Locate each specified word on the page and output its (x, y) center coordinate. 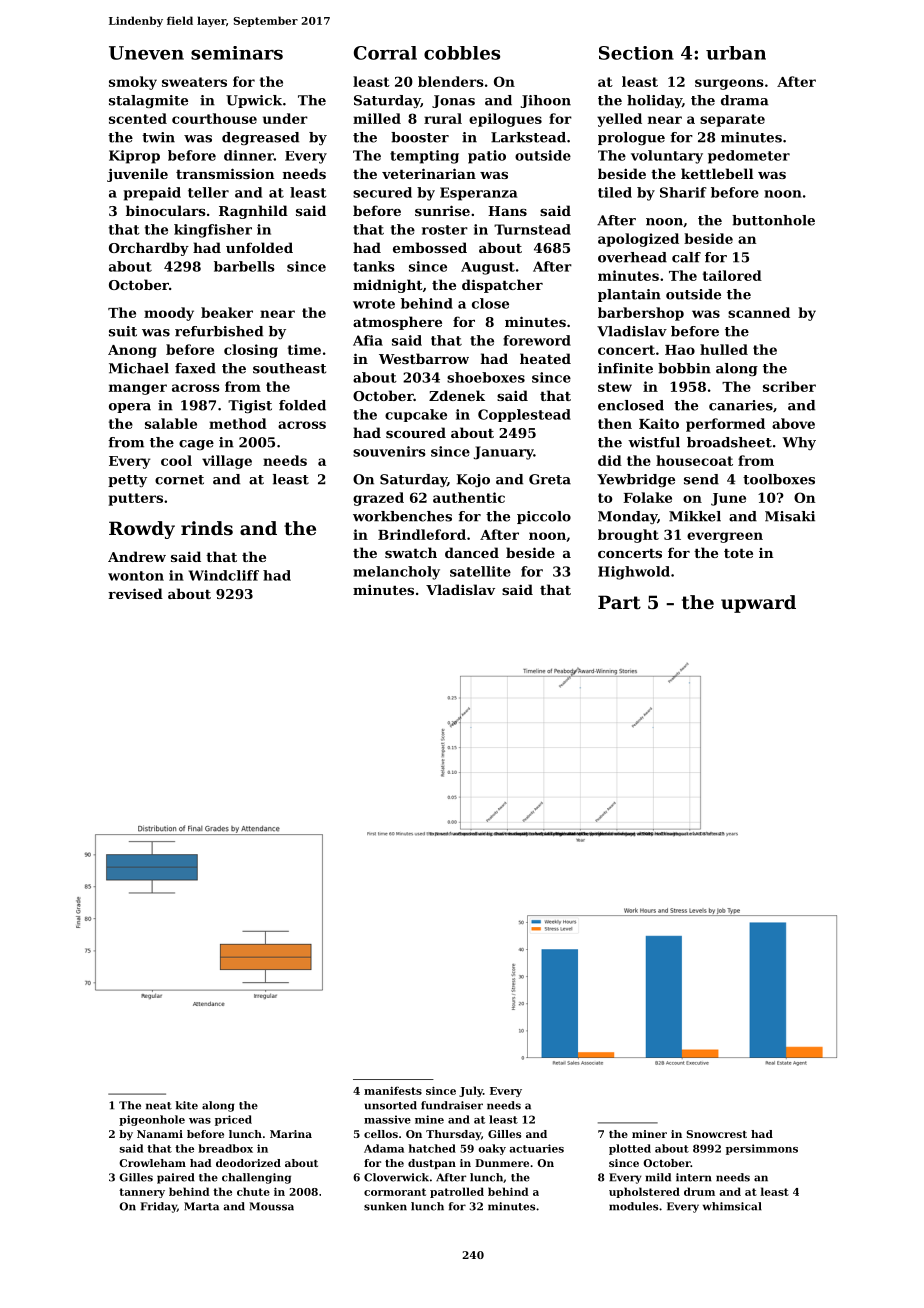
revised (135, 593)
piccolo (544, 517)
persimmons (762, 1149)
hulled (724, 349)
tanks (374, 266)
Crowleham (152, 1163)
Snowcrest (716, 1134)
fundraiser (452, 1105)
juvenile (137, 175)
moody (169, 314)
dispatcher (502, 286)
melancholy (396, 573)
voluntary (667, 157)
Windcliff (223, 575)
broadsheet (729, 442)
